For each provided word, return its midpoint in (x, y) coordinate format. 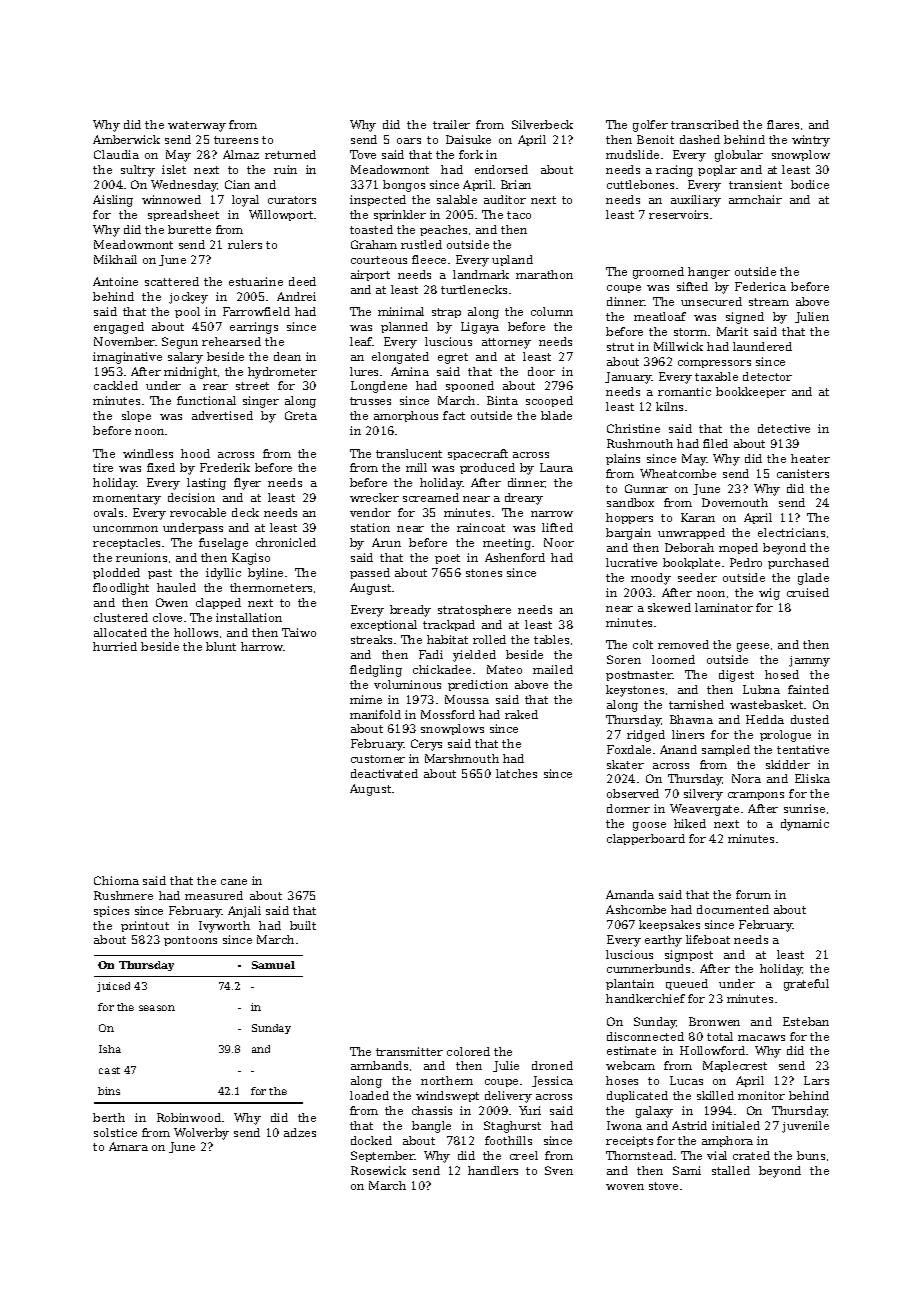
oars (409, 141)
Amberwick (126, 139)
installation (249, 617)
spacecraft (478, 454)
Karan (698, 517)
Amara (128, 1146)
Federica (760, 286)
